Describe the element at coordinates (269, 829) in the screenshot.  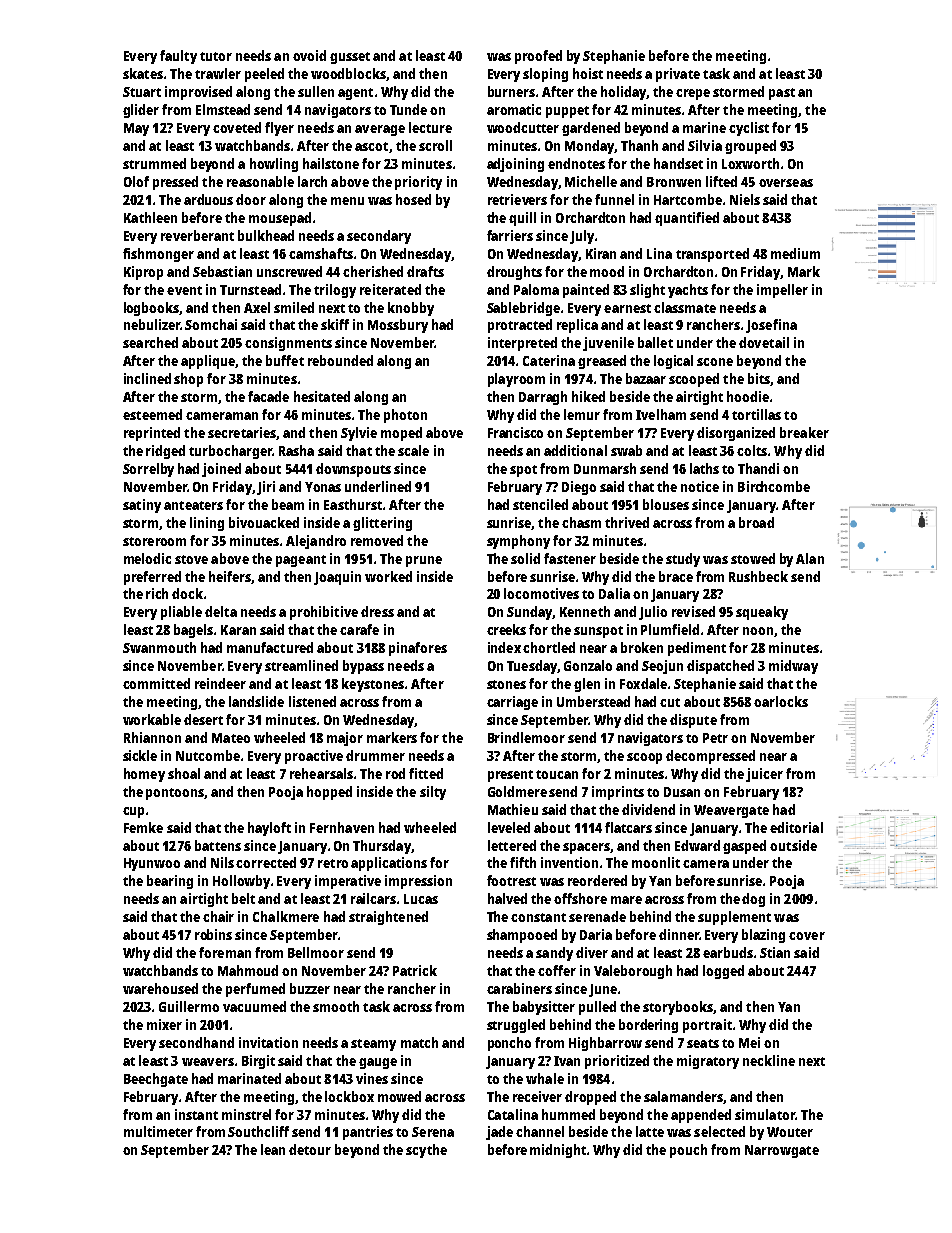
I see `hayloft` at that location.
